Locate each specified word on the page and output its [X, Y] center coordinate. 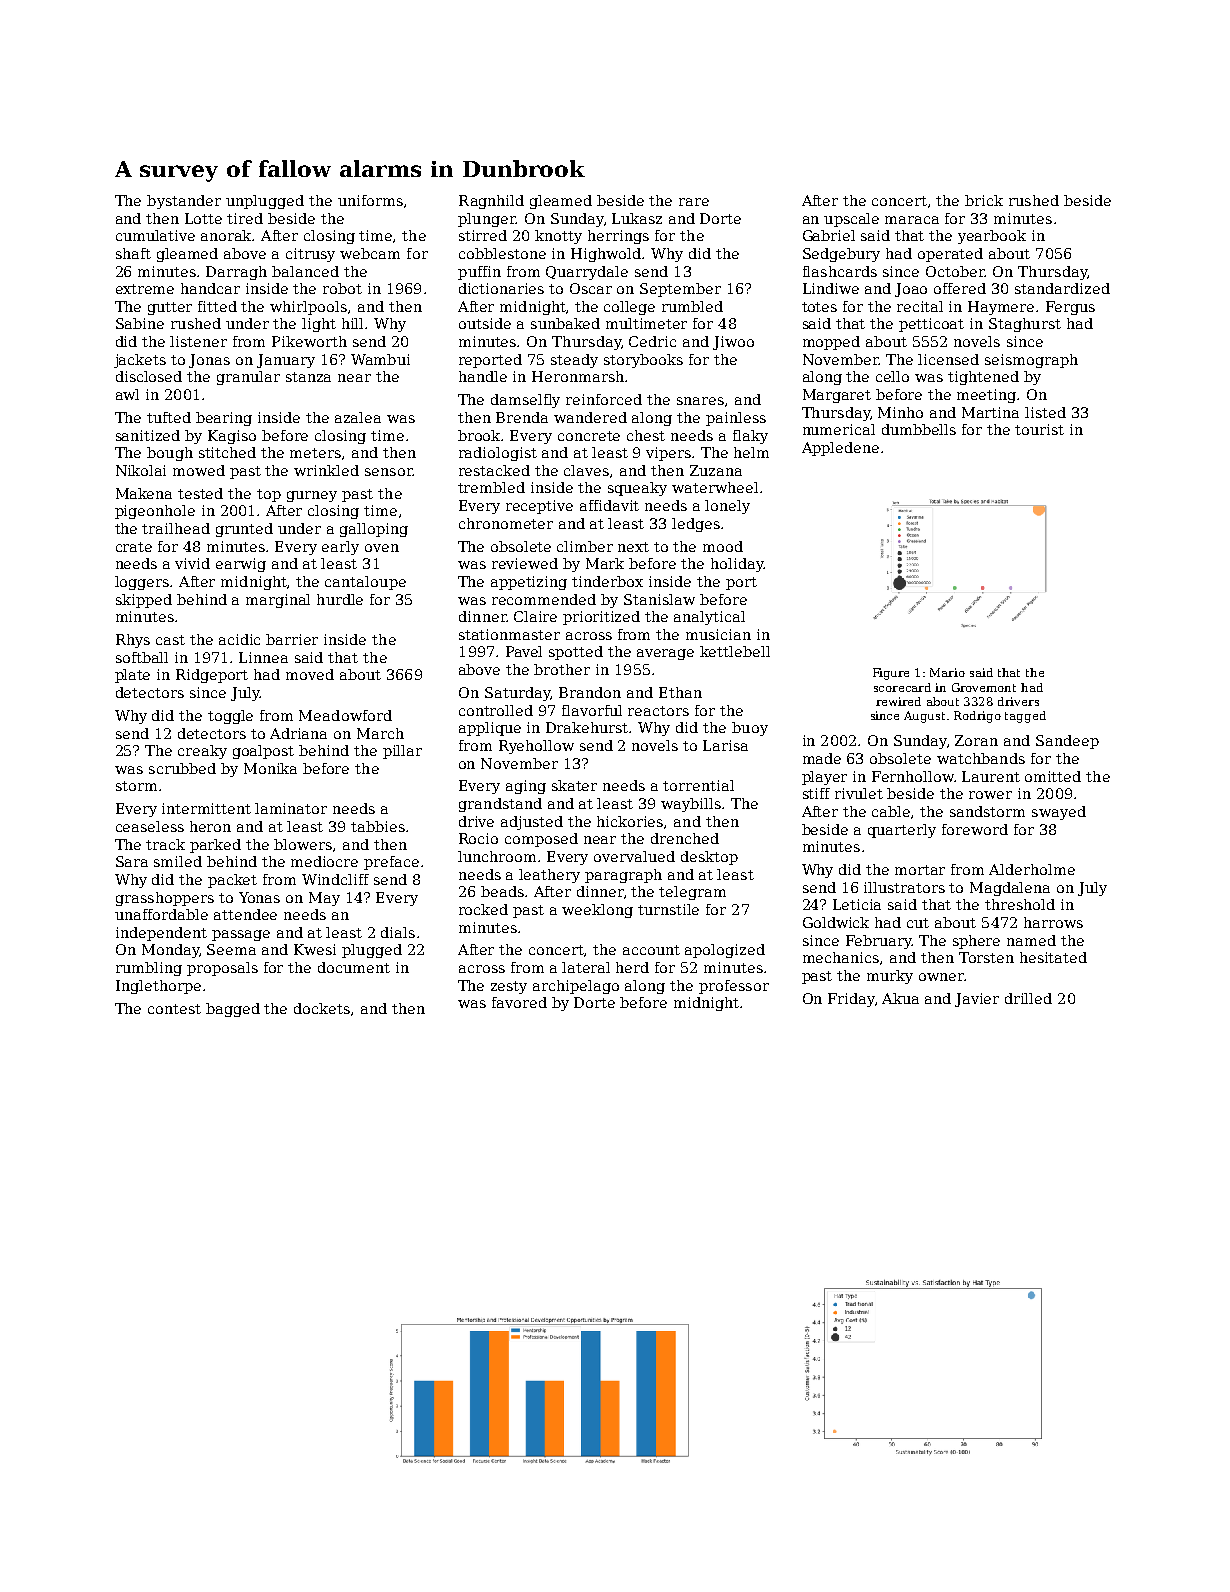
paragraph [623, 876]
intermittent [206, 808]
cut [918, 923]
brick [984, 200]
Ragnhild [491, 202]
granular [248, 378]
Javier [977, 1000]
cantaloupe [365, 583]
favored [519, 1002]
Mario [947, 672]
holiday [737, 565]
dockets [322, 1008]
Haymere [1001, 308]
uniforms [370, 200]
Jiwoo [733, 343]
